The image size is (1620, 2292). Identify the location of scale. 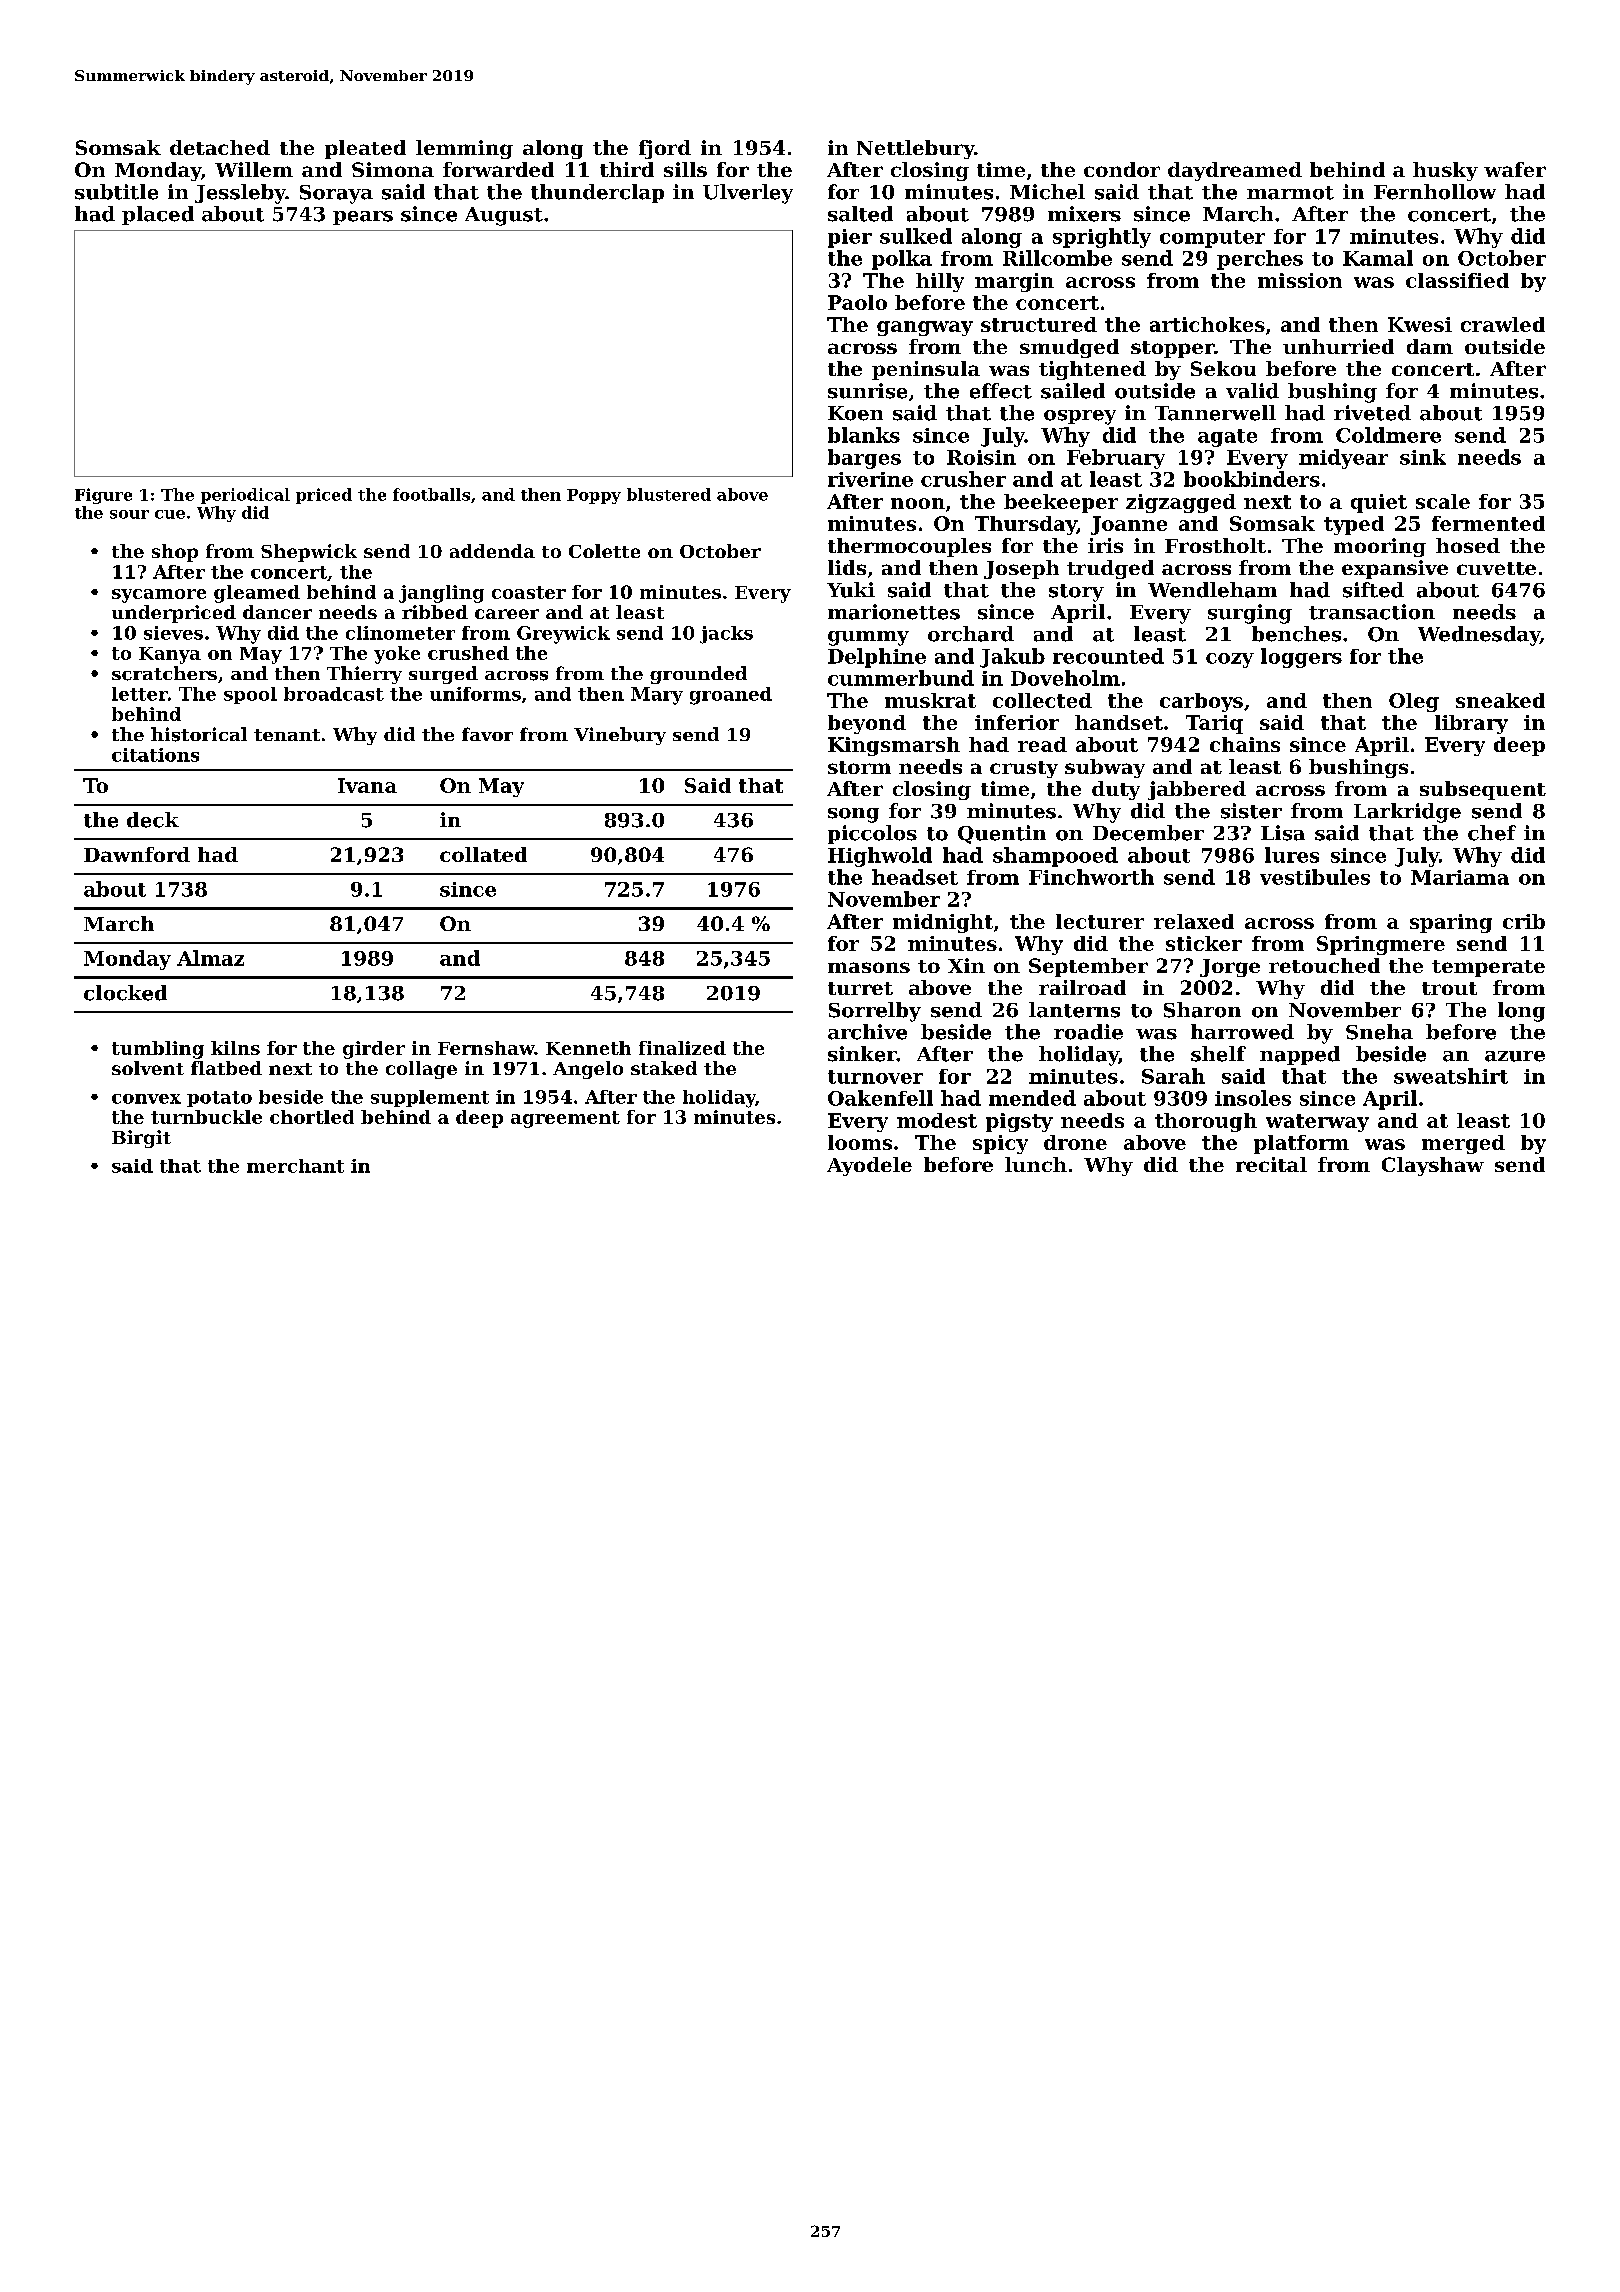
(1443, 501).
